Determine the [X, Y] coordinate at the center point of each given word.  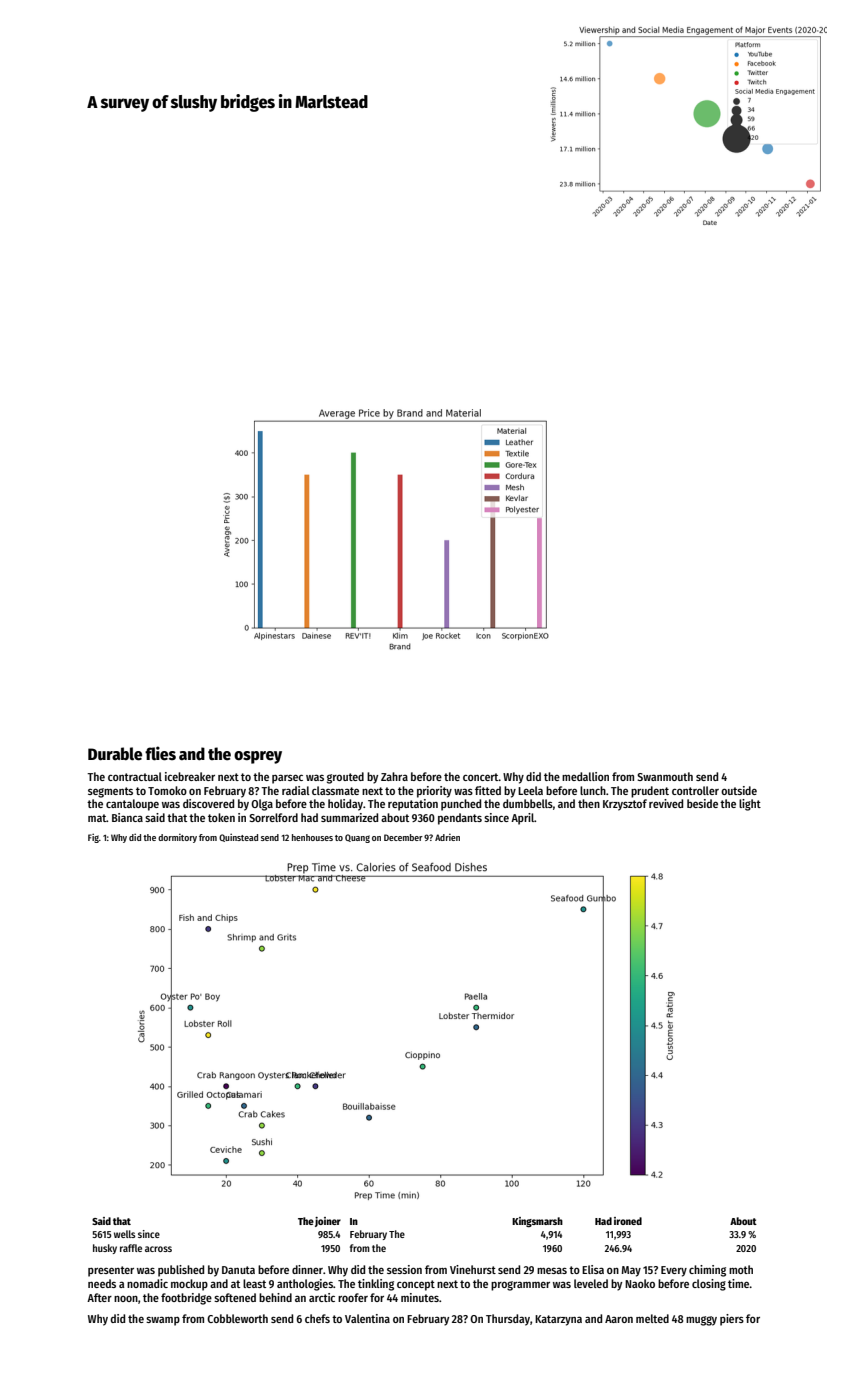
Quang [357, 838]
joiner [328, 1222]
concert [481, 777]
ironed [628, 1221]
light [750, 805]
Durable [115, 754]
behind [275, 1297]
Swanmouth [665, 776]
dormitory [177, 838]
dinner [307, 1269]
